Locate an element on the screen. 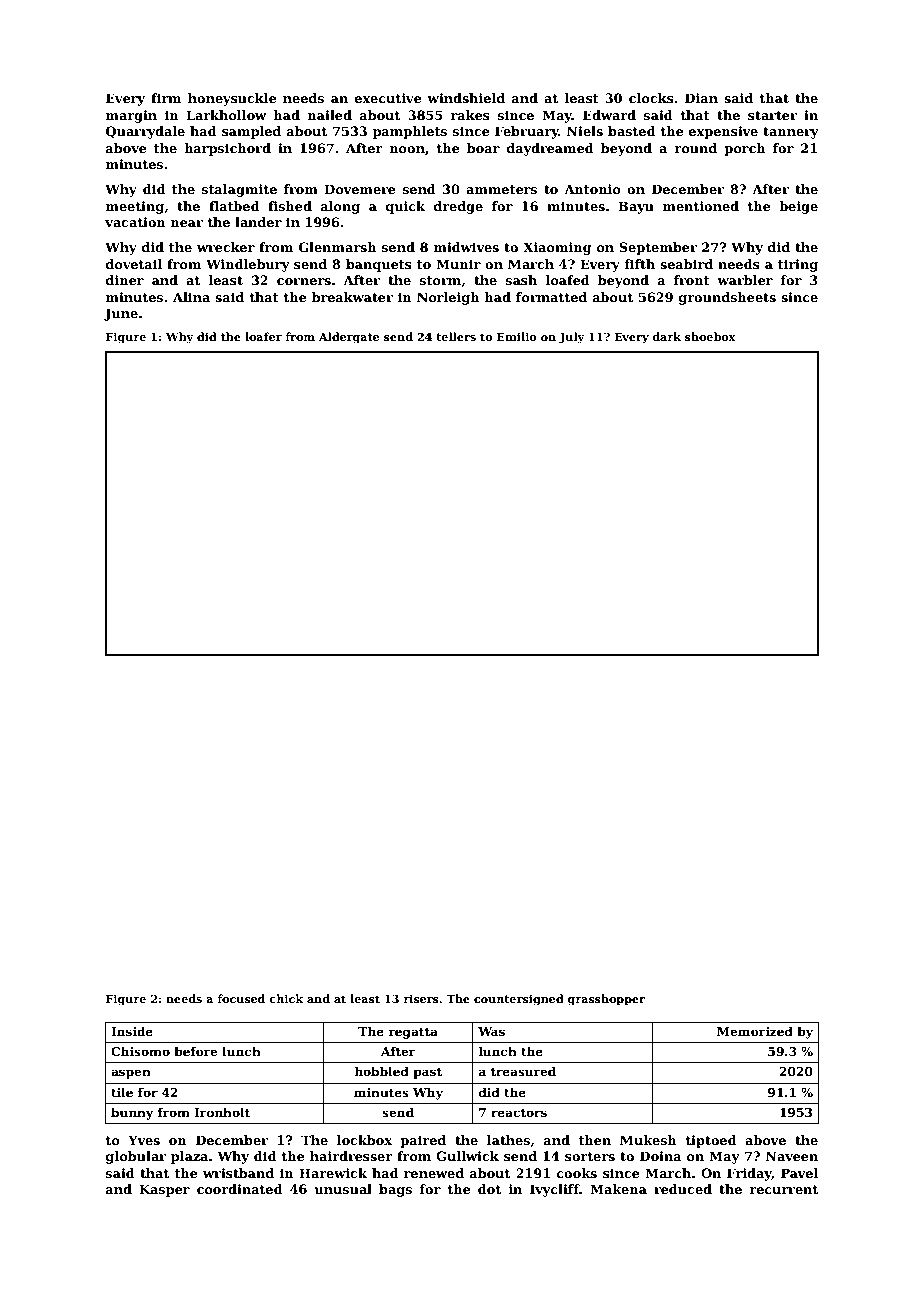 Image resolution: width=924 pixels, height=1308 pixels. dark is located at coordinates (666, 336).
